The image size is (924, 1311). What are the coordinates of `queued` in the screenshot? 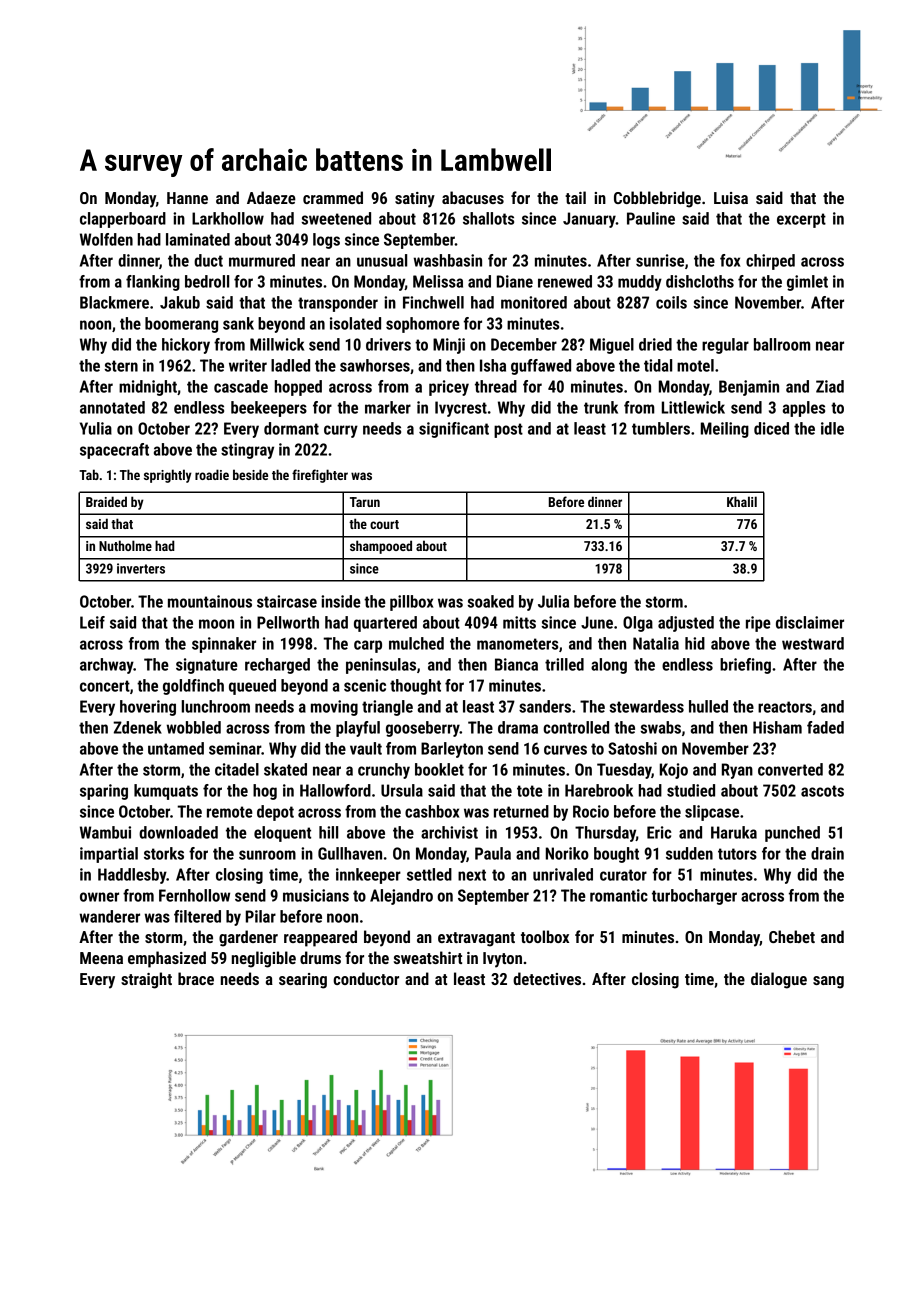 It's located at (252, 687).
